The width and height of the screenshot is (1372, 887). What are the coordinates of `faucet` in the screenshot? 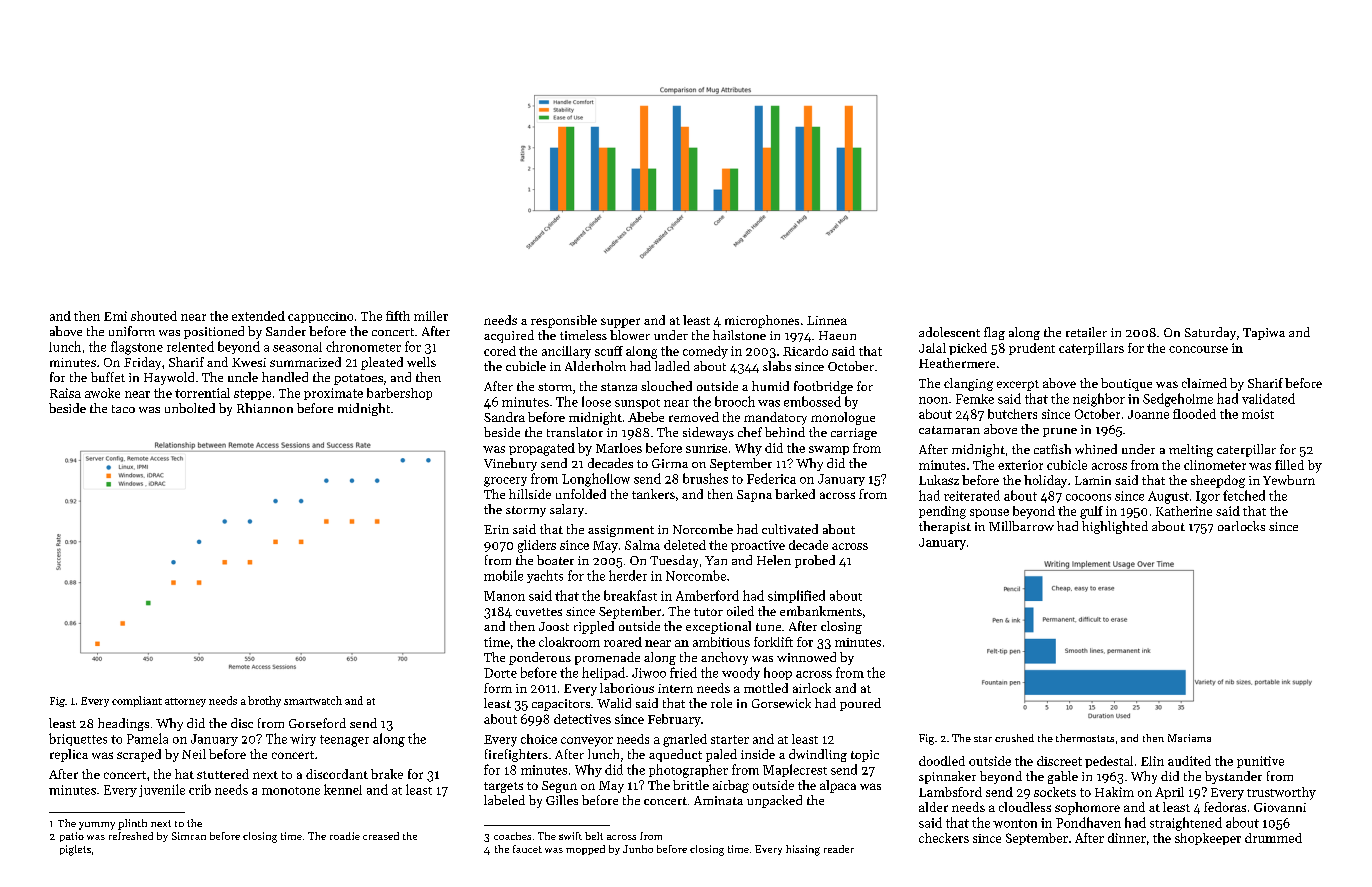 It's located at (527, 849).
